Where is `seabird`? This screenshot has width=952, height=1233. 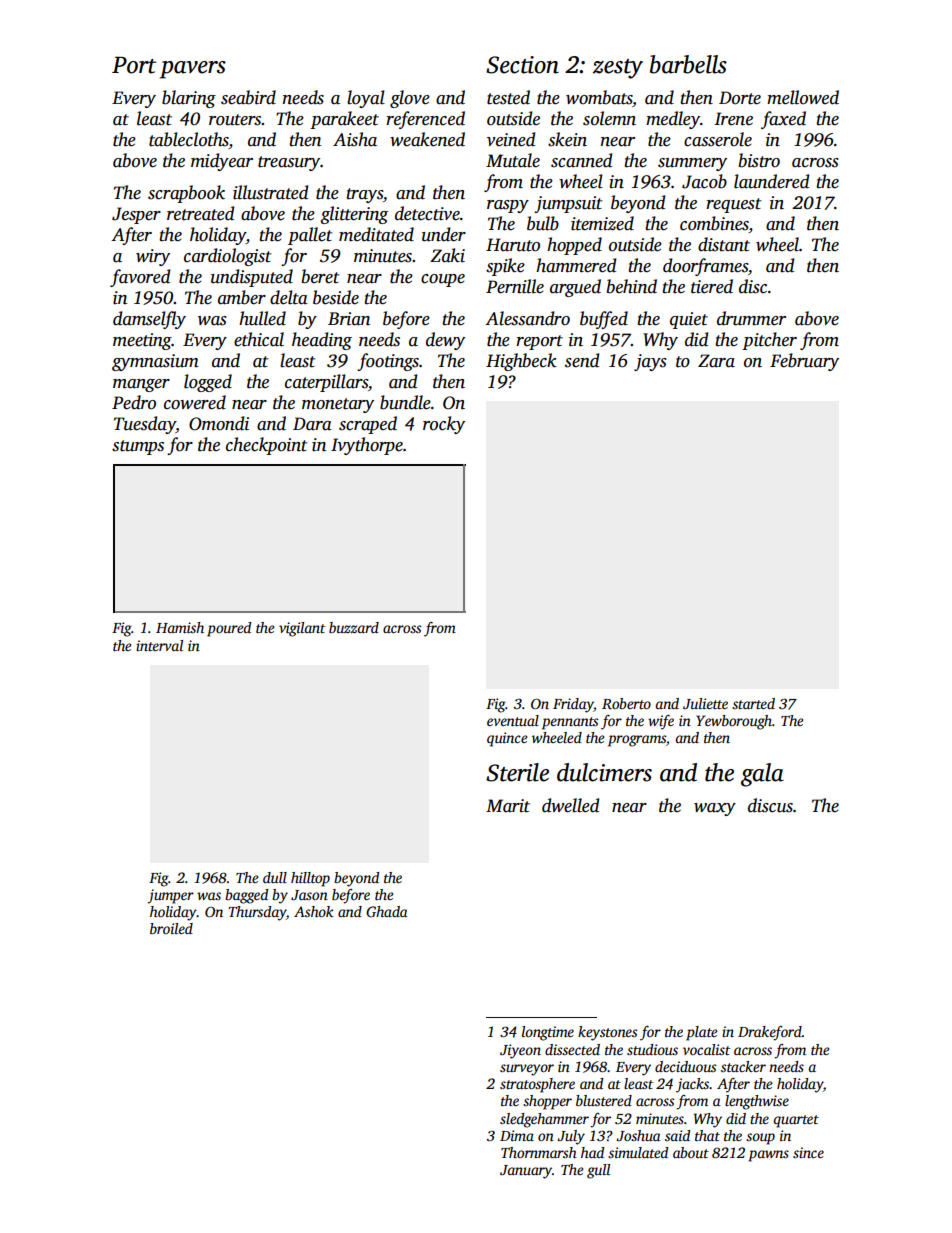 seabird is located at coordinates (248, 97).
